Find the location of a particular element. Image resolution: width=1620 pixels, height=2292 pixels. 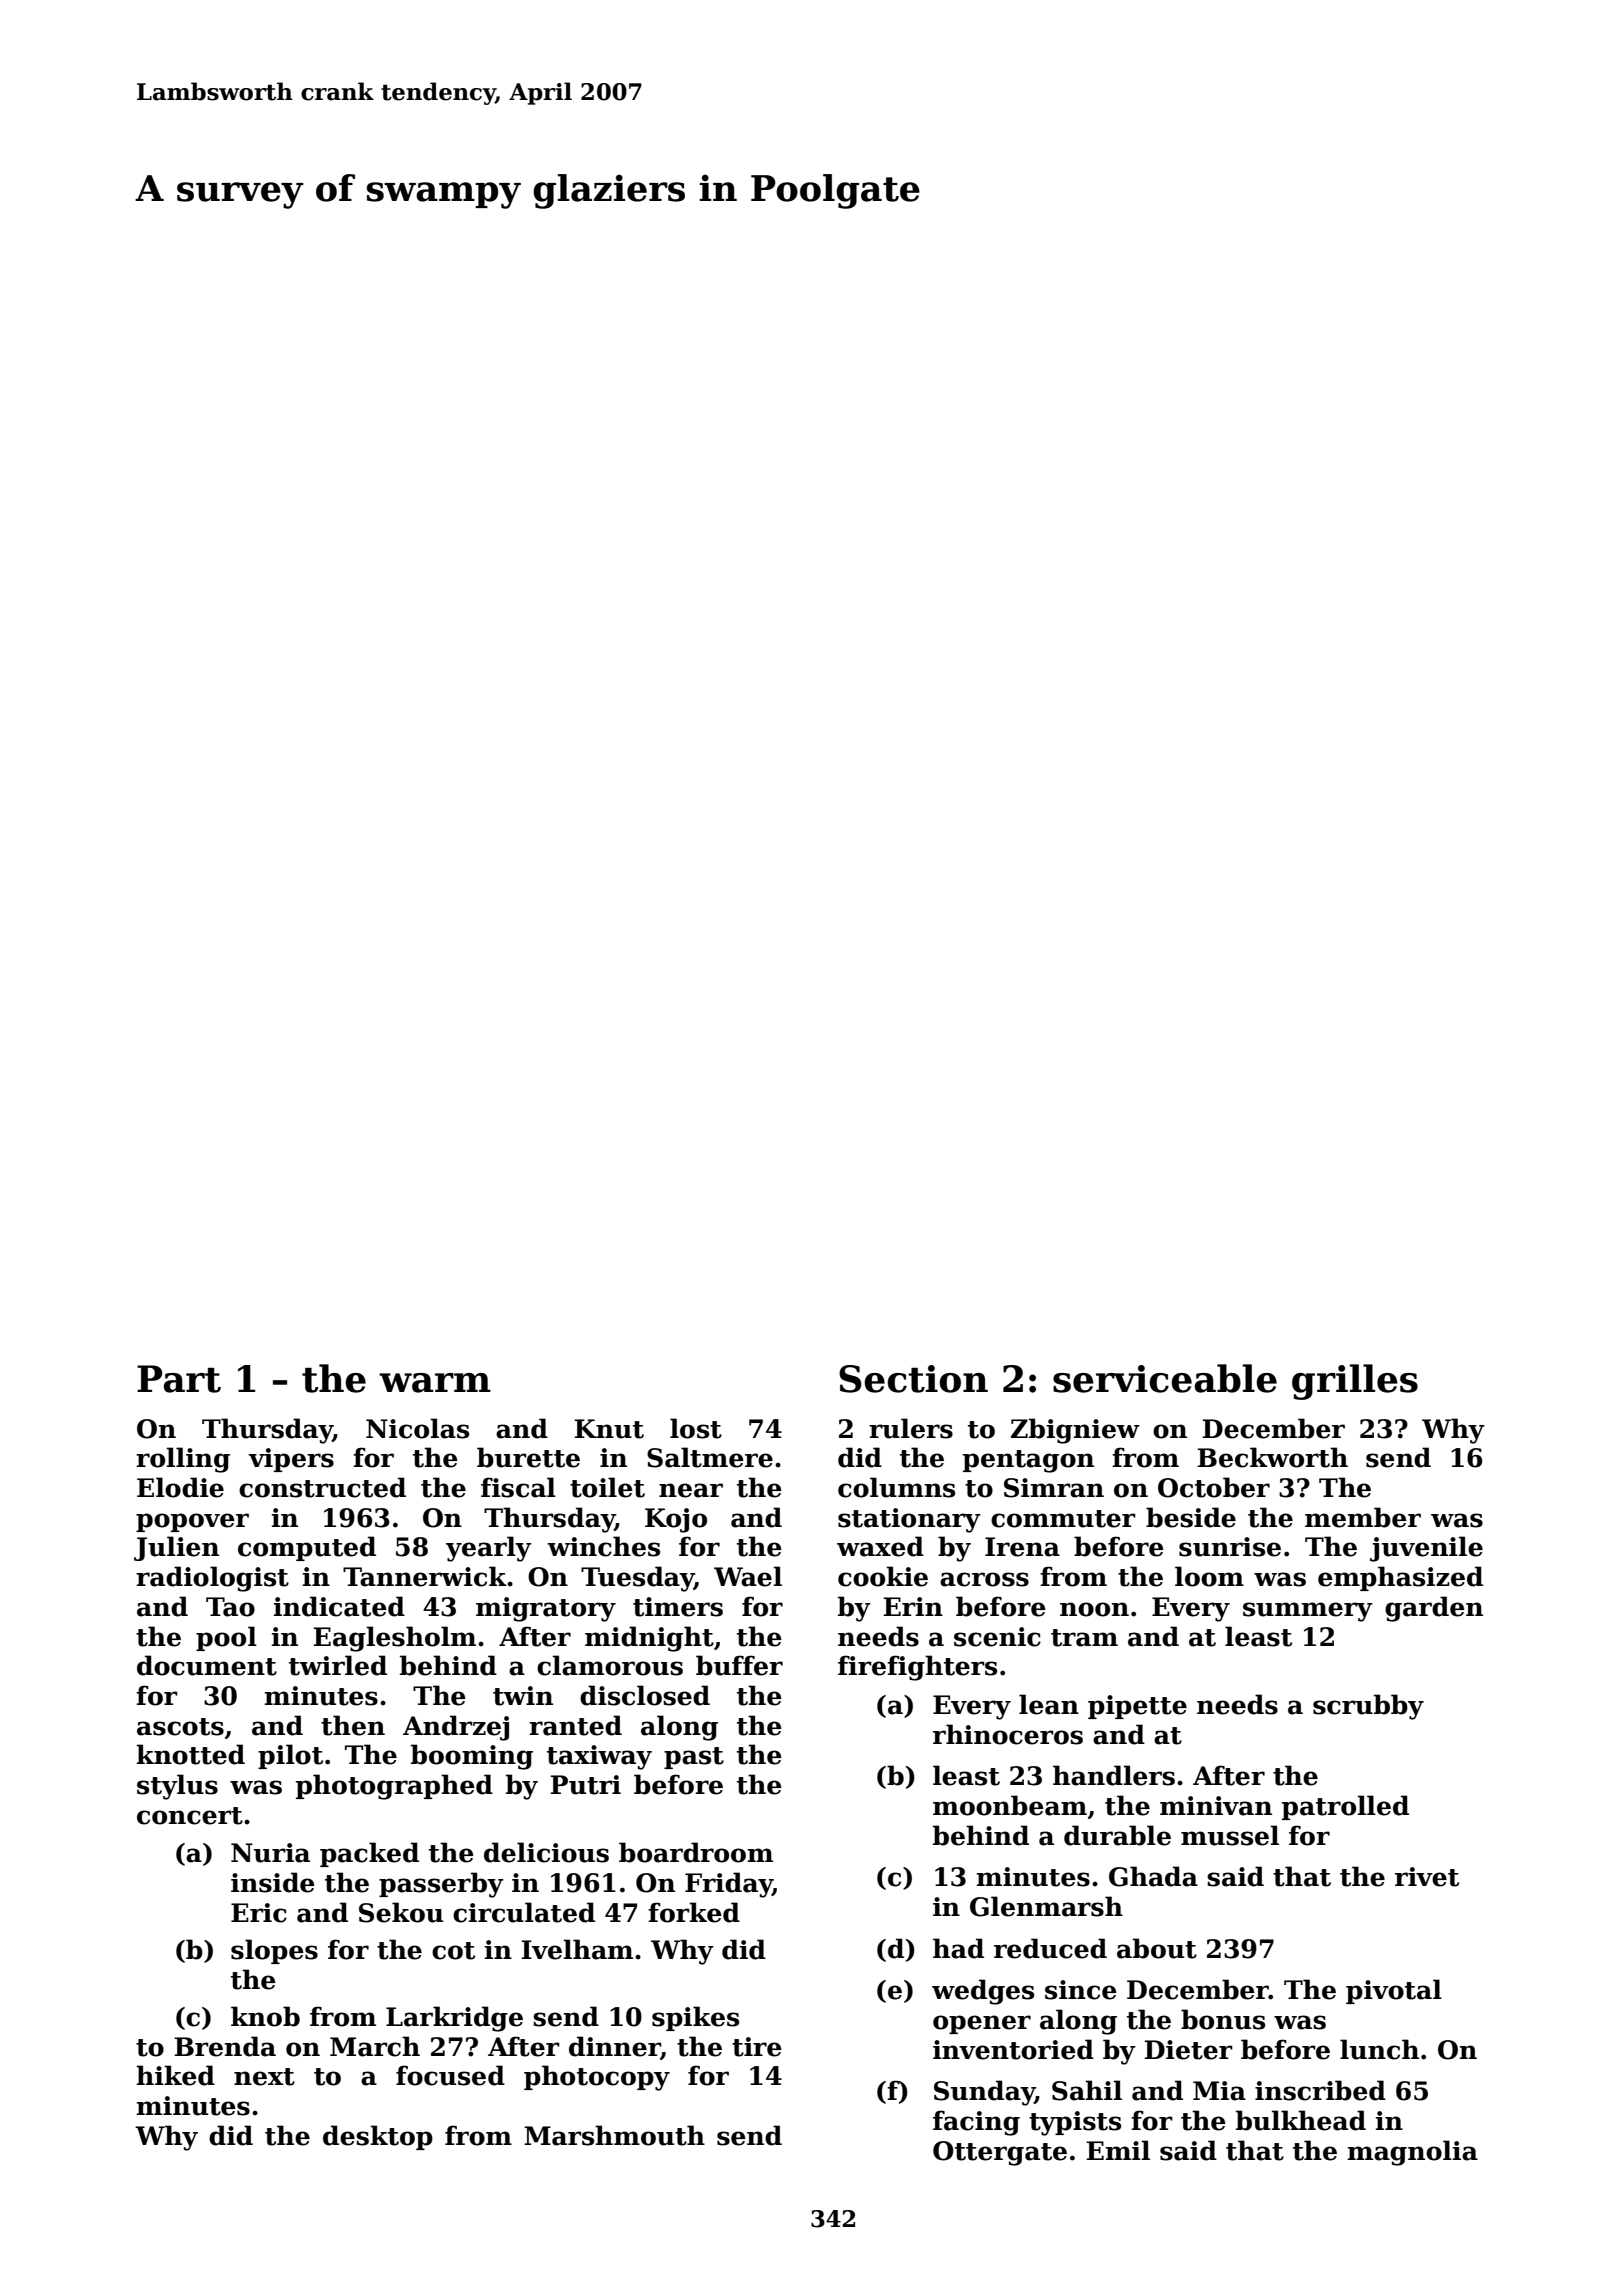

desktop is located at coordinates (378, 2137).
